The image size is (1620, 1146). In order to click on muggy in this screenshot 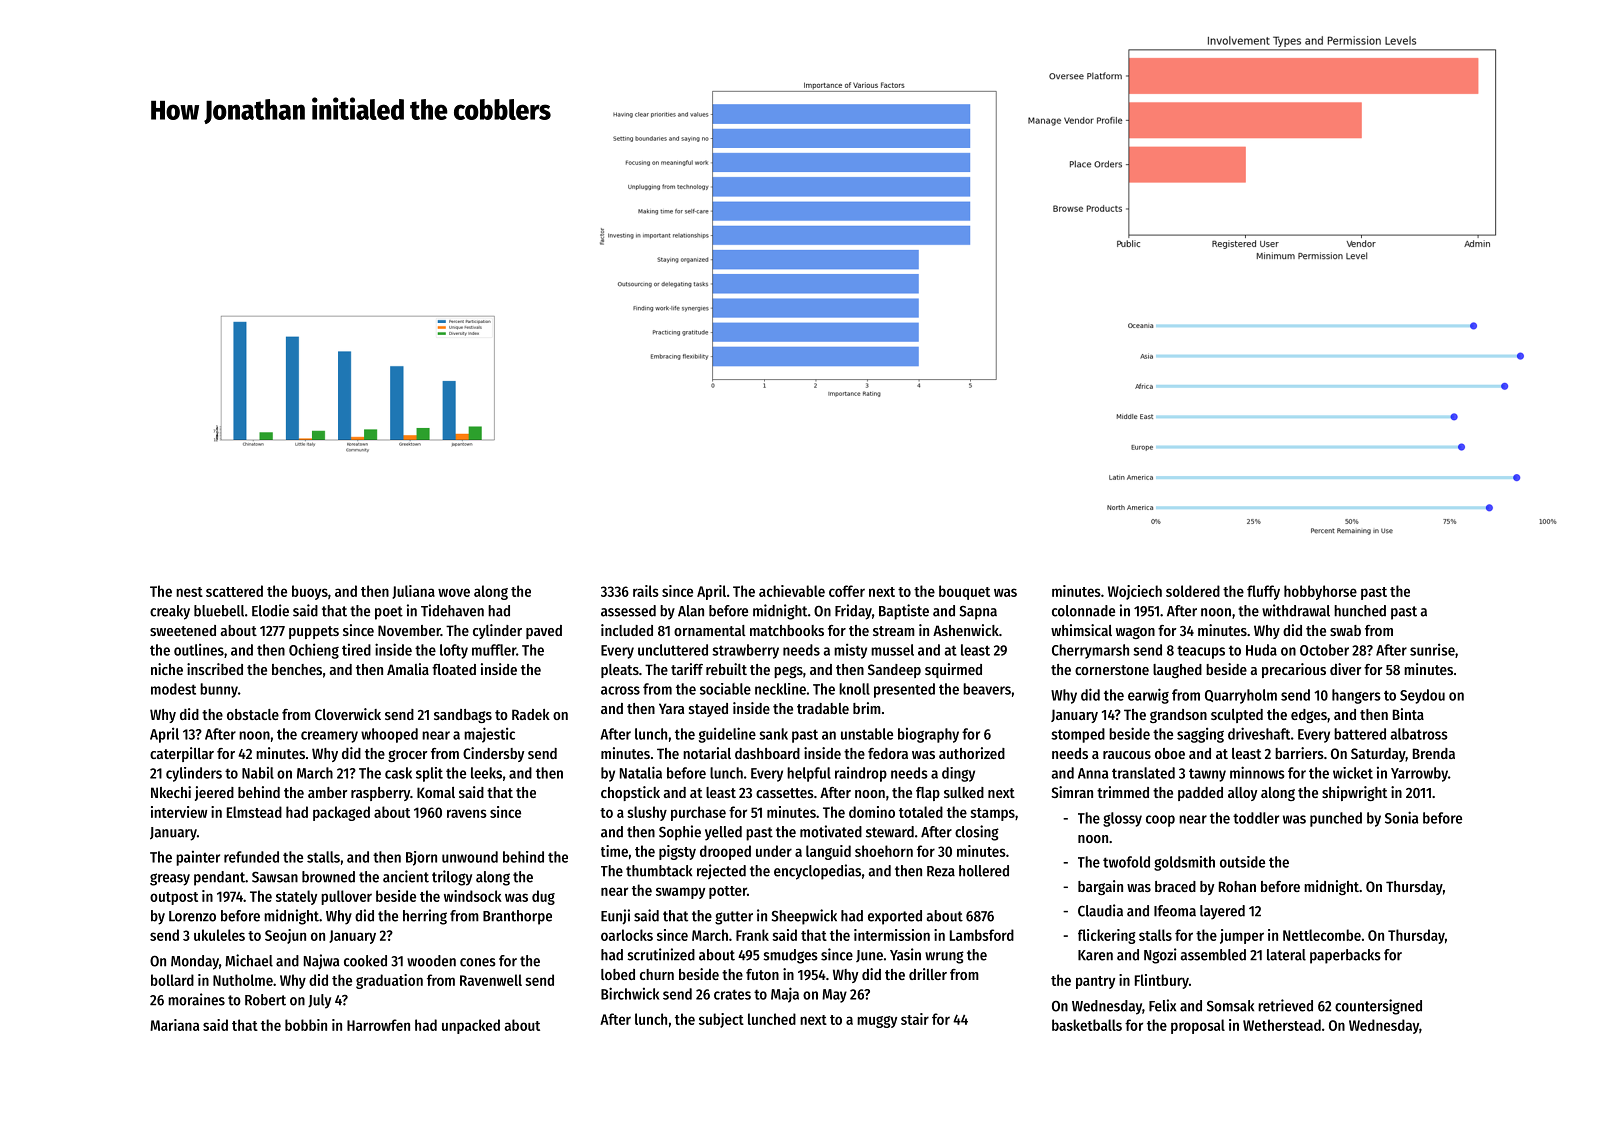, I will do `click(877, 1022)`.
